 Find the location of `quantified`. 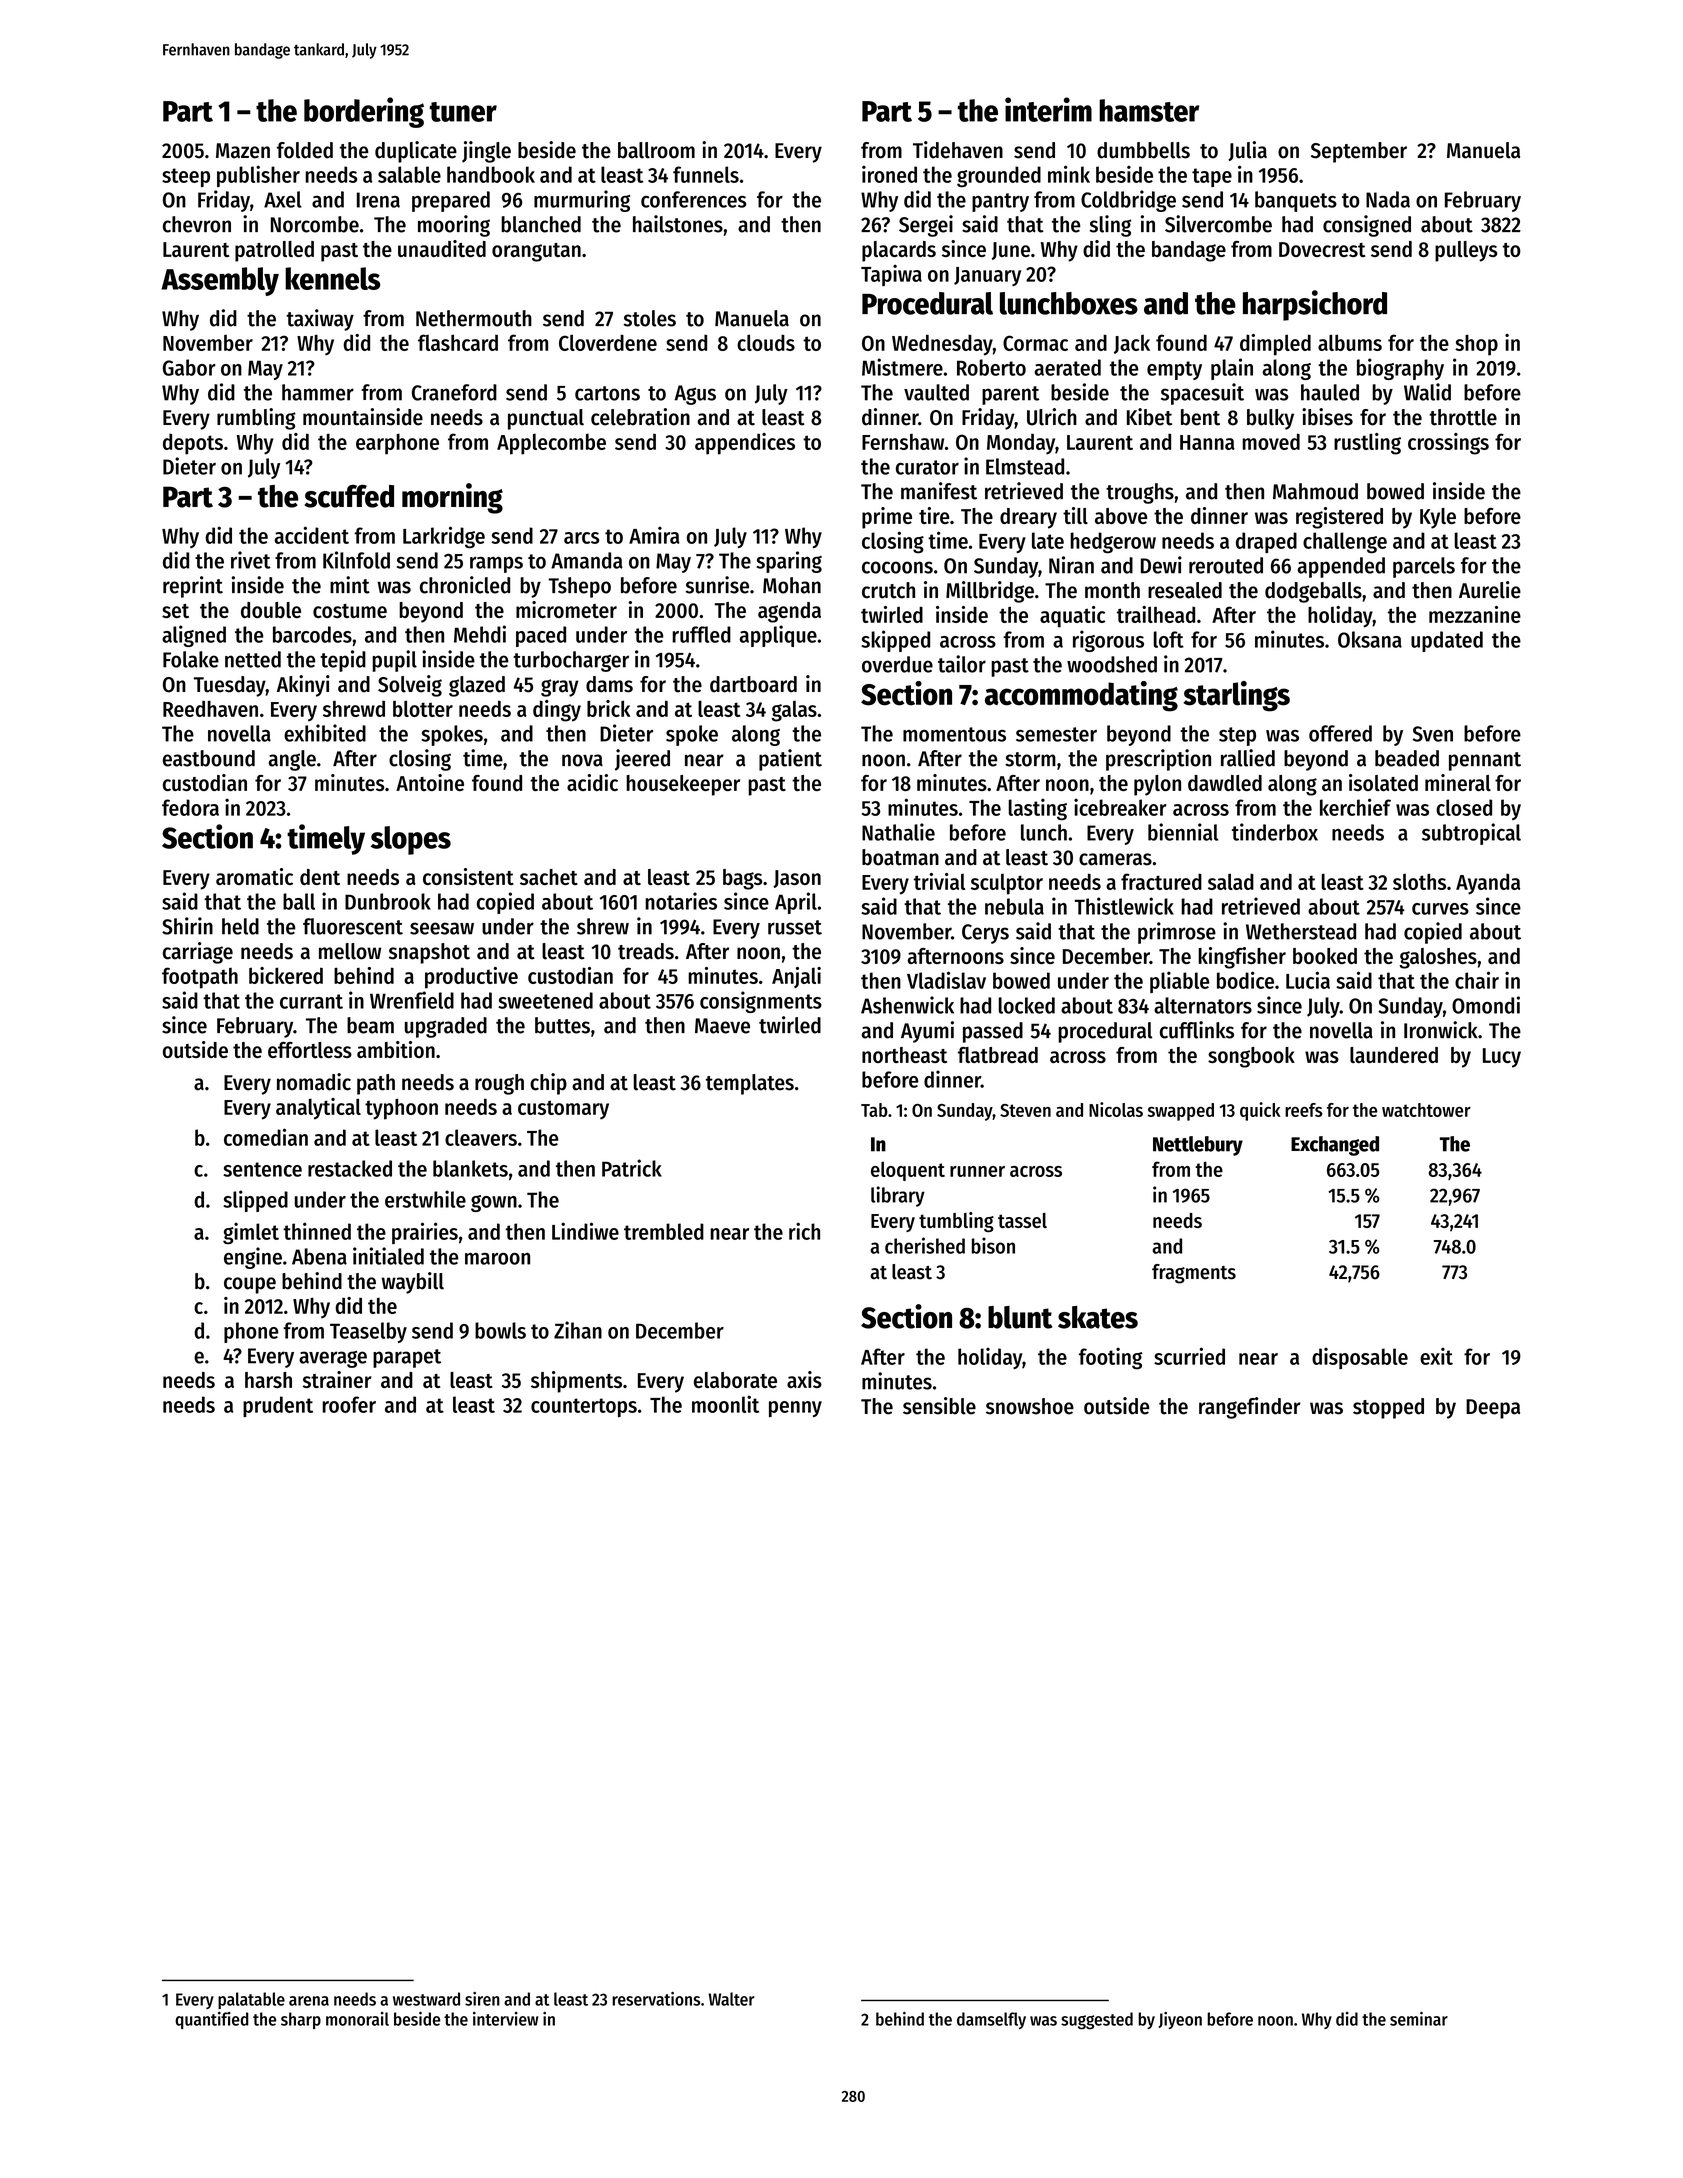

quantified is located at coordinates (212, 2020).
